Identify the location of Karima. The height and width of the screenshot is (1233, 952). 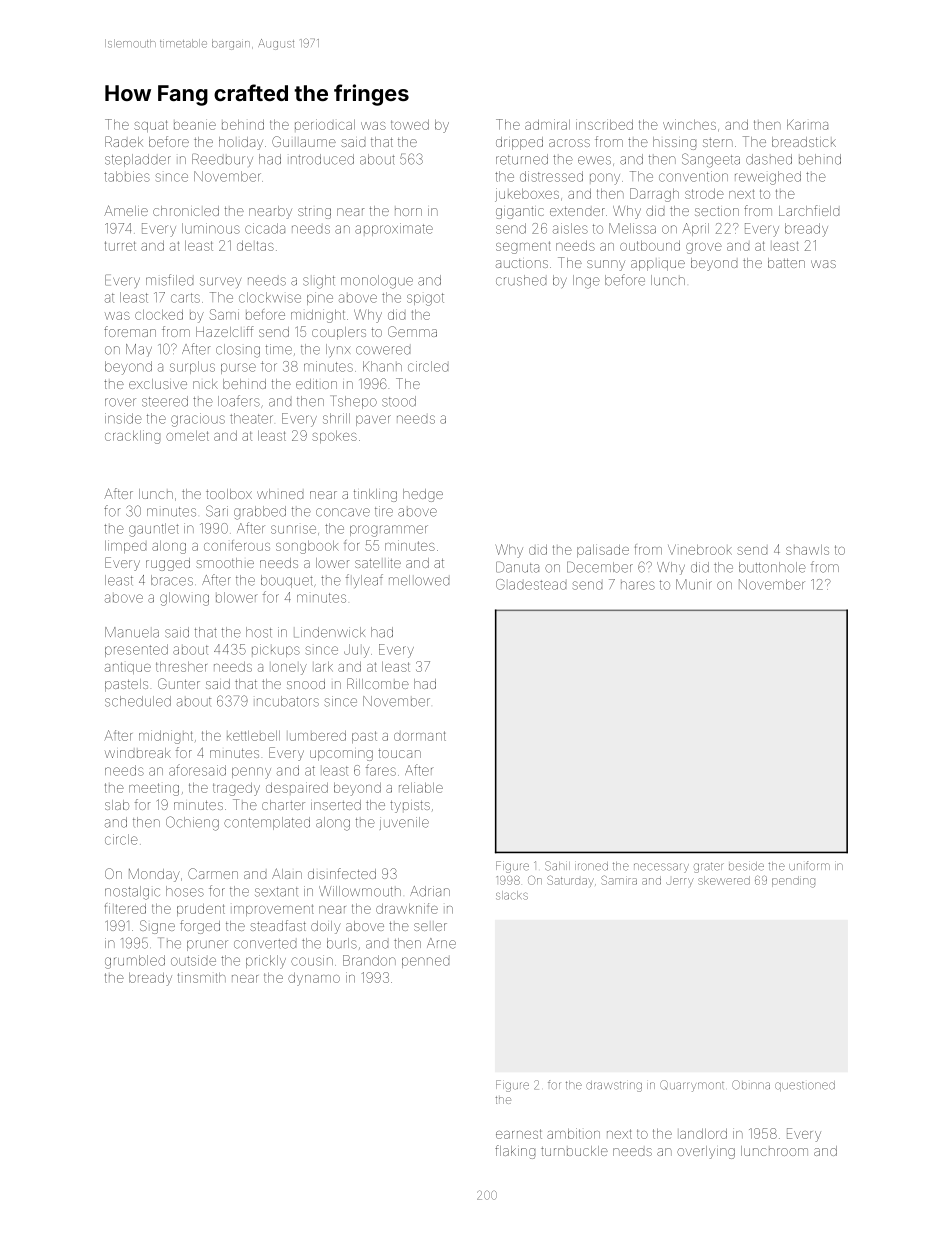
(807, 124).
